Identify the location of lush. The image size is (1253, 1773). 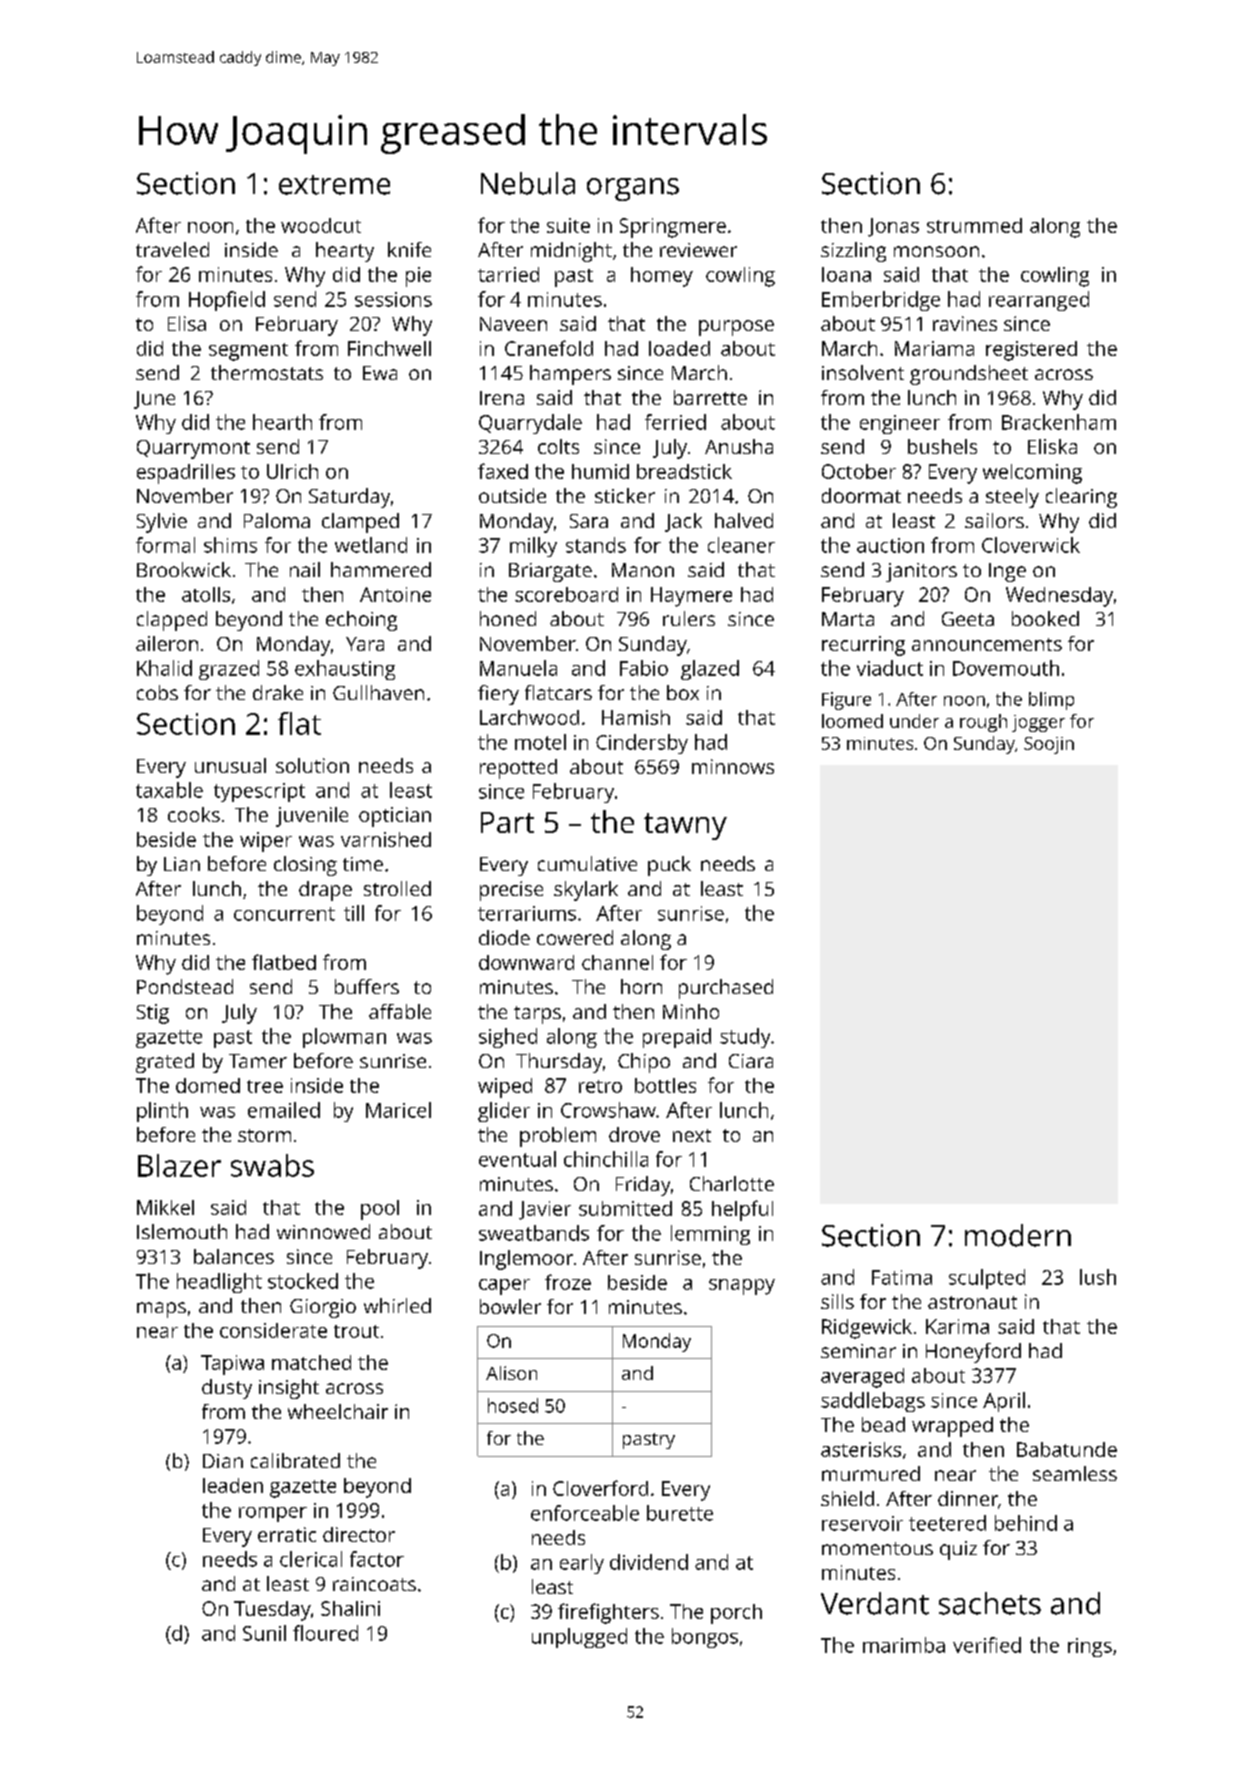
(1098, 1277).
